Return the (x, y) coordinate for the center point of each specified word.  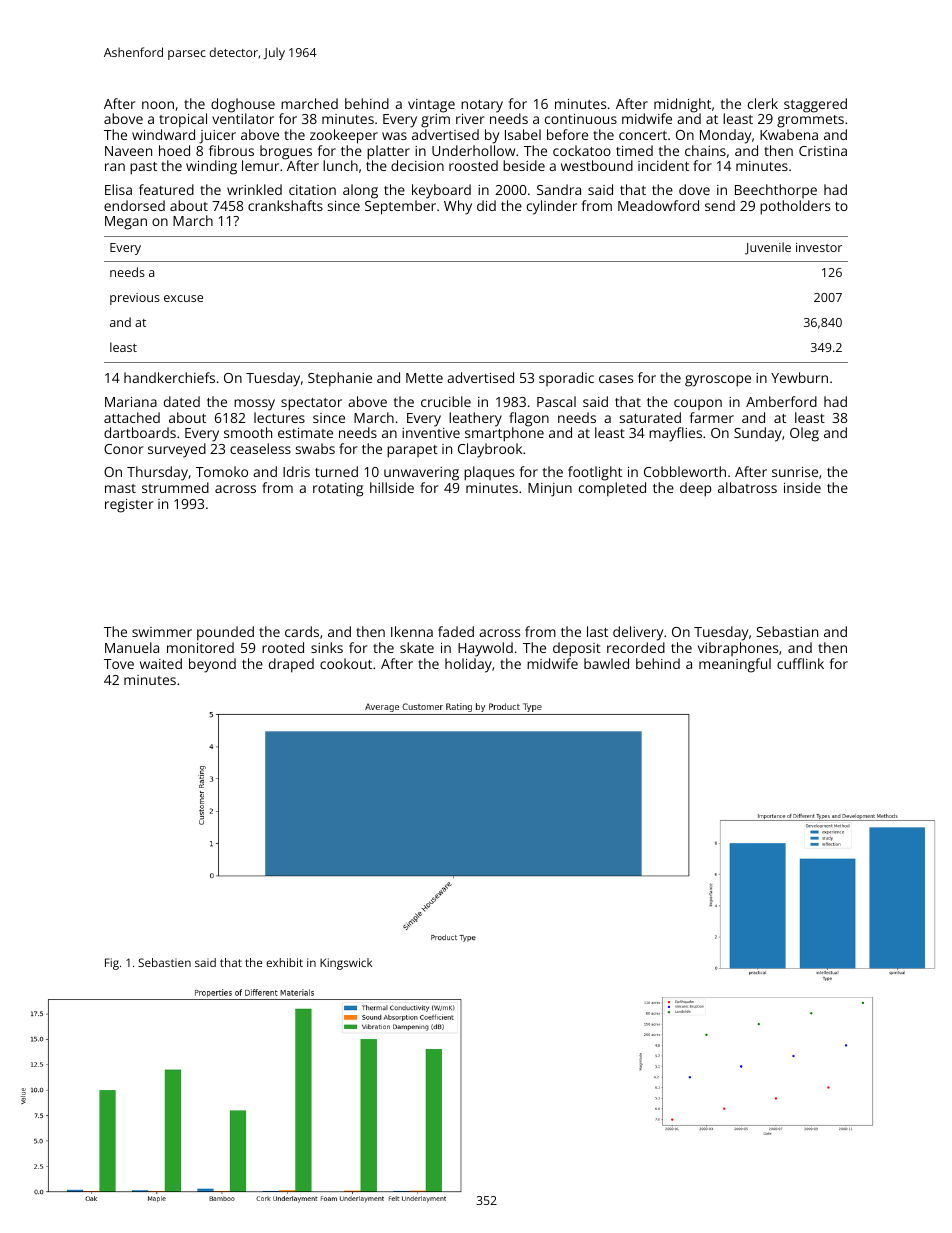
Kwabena (789, 134)
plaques (489, 473)
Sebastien (164, 962)
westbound (597, 165)
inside (802, 487)
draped (291, 665)
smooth (248, 432)
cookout (346, 663)
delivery (638, 633)
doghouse (243, 105)
